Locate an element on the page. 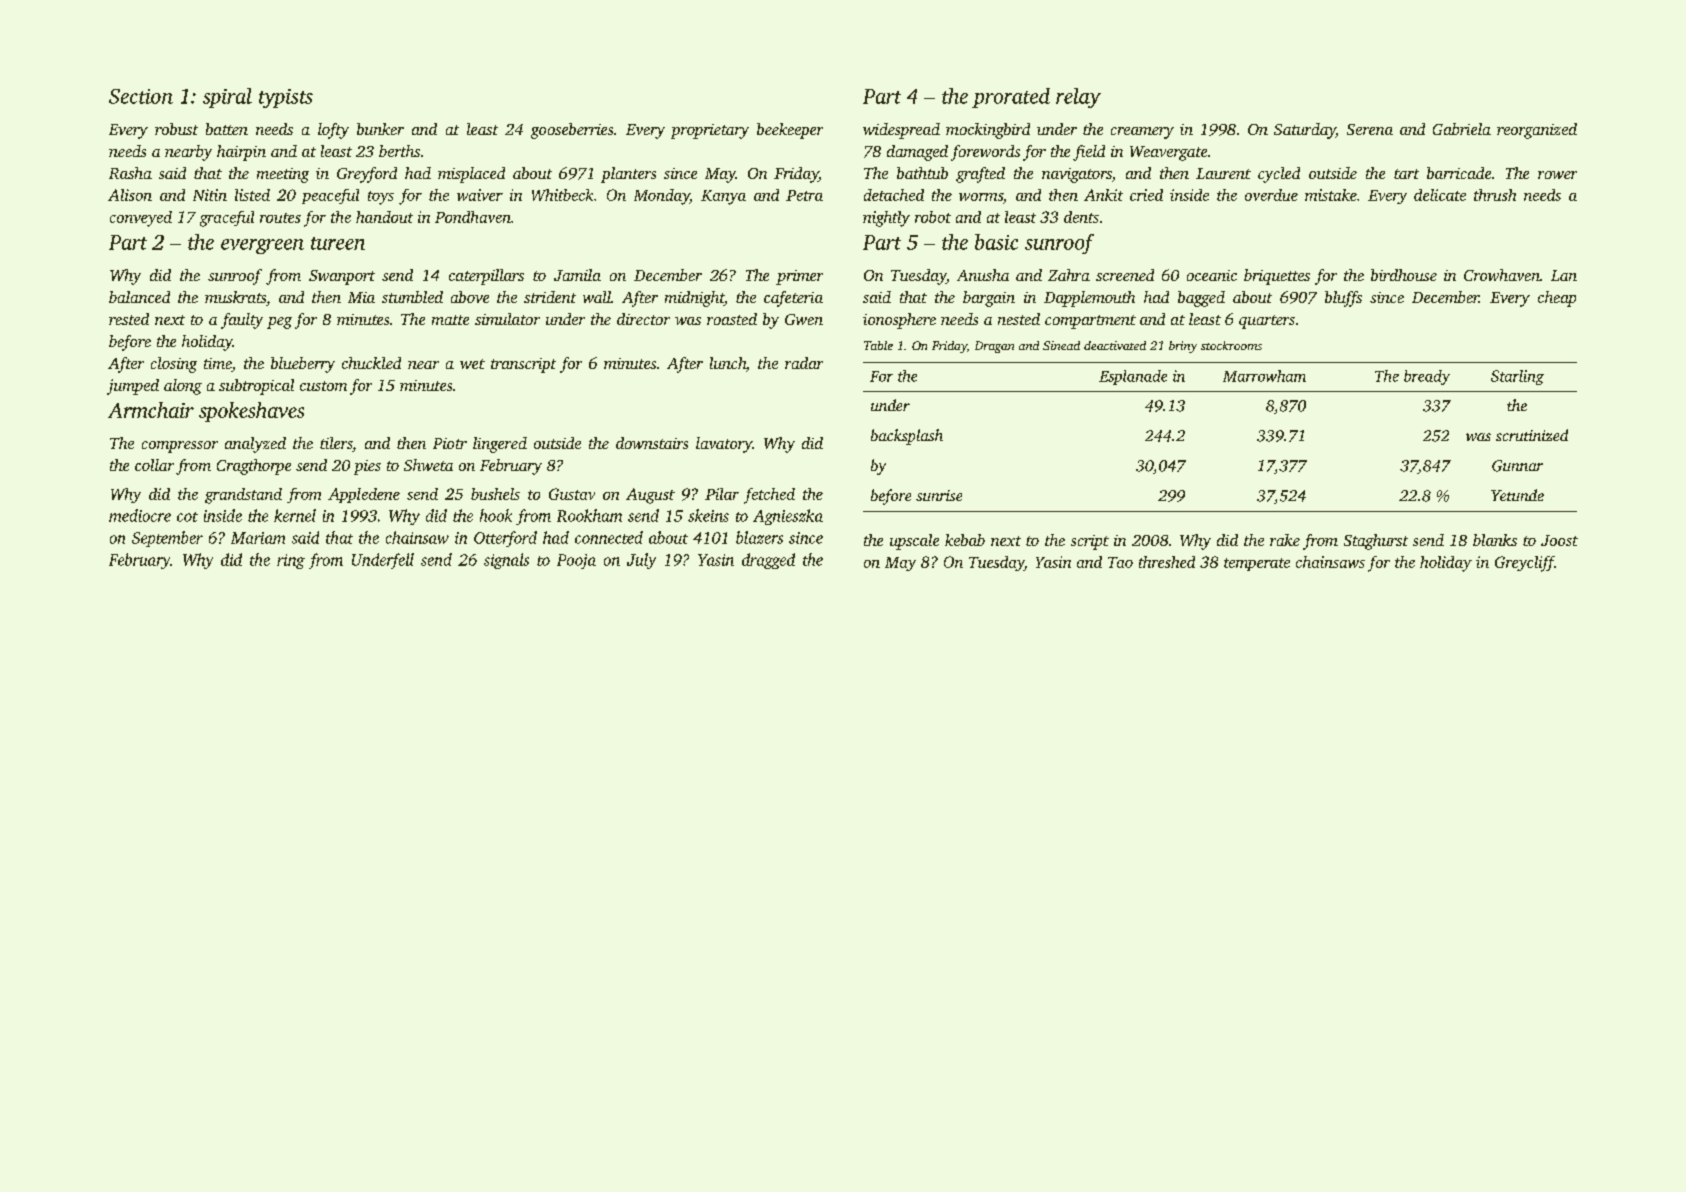 Image resolution: width=1686 pixels, height=1192 pixels. ring is located at coordinates (291, 561).
